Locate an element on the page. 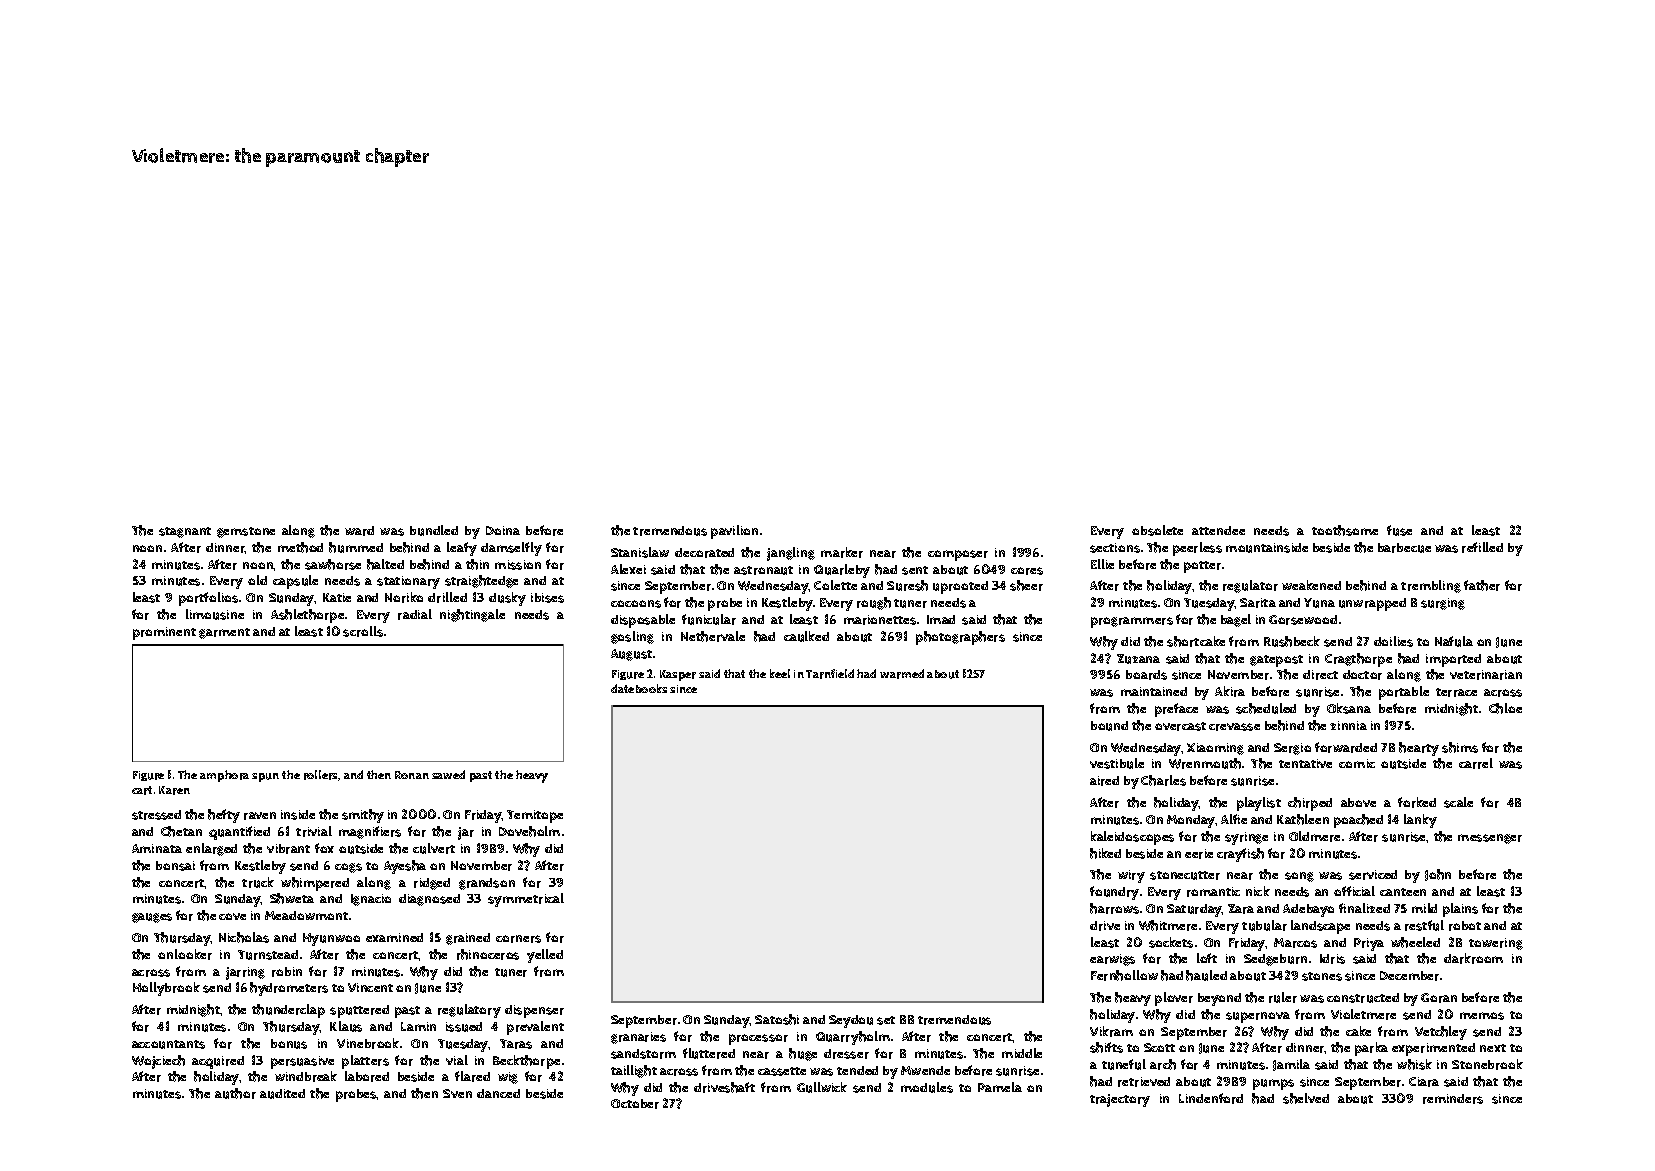 The height and width of the page is (1171, 1655). earwigs is located at coordinates (1112, 960).
